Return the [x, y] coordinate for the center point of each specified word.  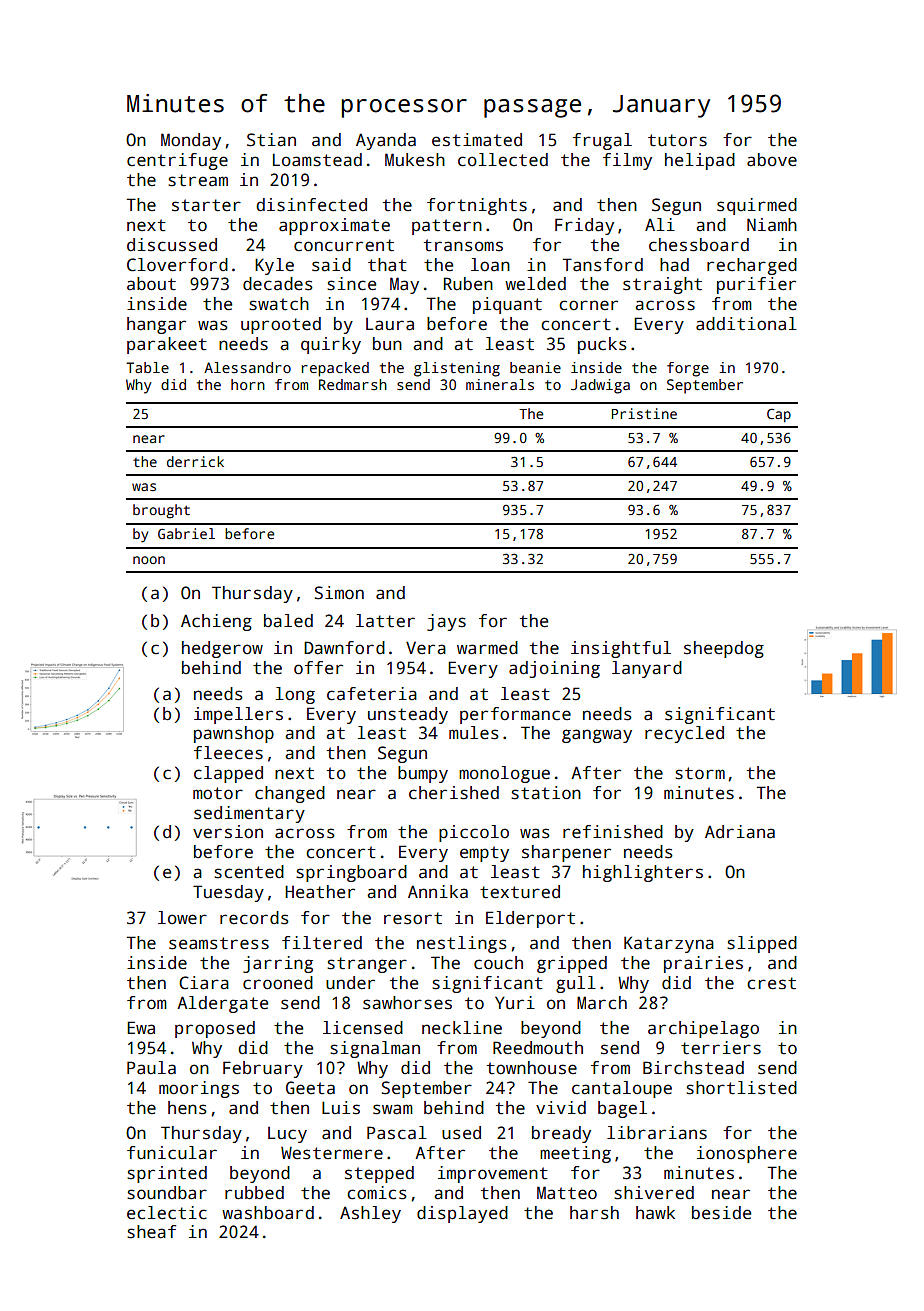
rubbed [254, 1193]
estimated [477, 140]
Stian [271, 140]
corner [588, 305]
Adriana [740, 832]
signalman [375, 1049]
